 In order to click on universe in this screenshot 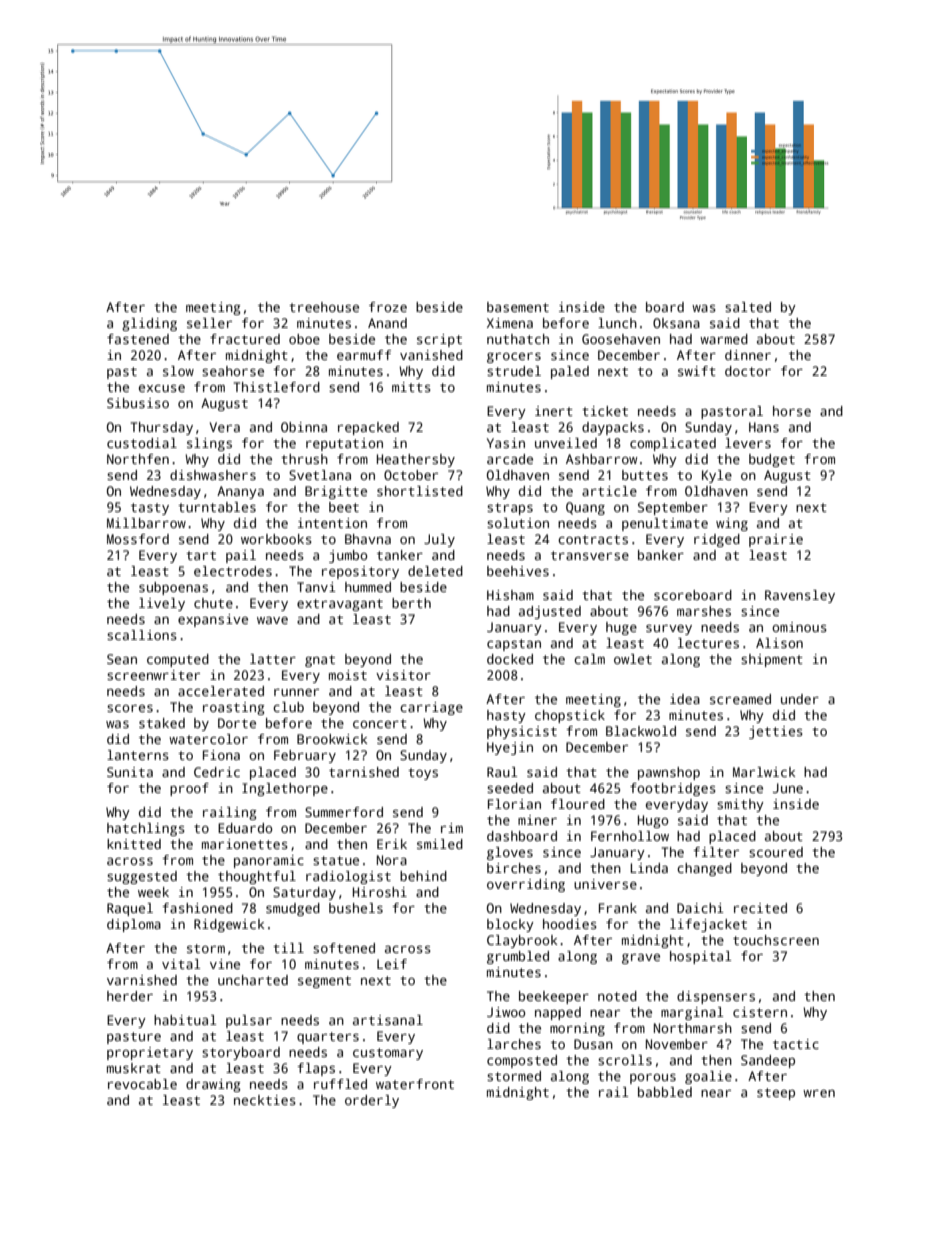, I will do `click(605, 884)`.
